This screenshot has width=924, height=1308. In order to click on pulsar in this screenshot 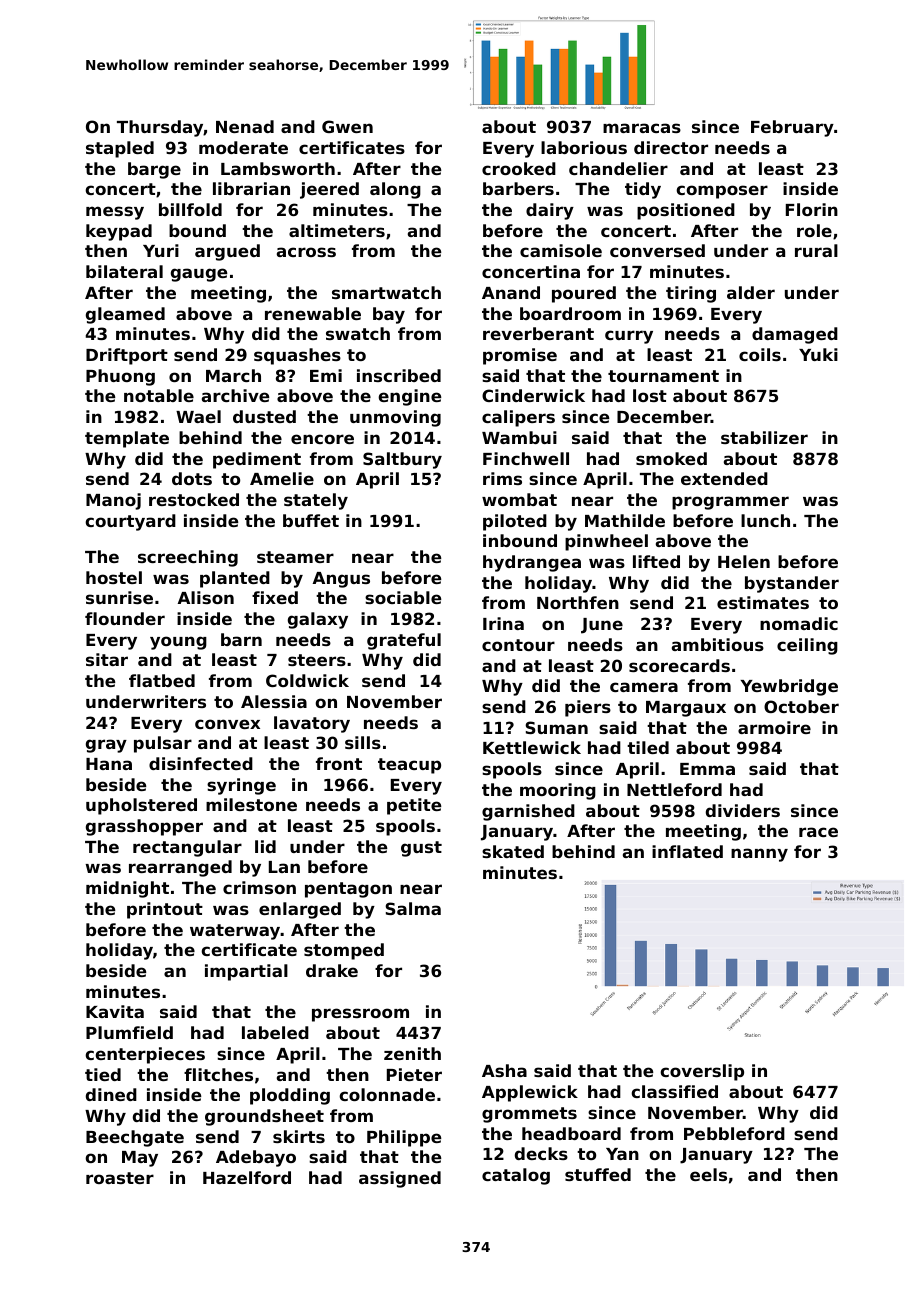, I will do `click(163, 744)`.
